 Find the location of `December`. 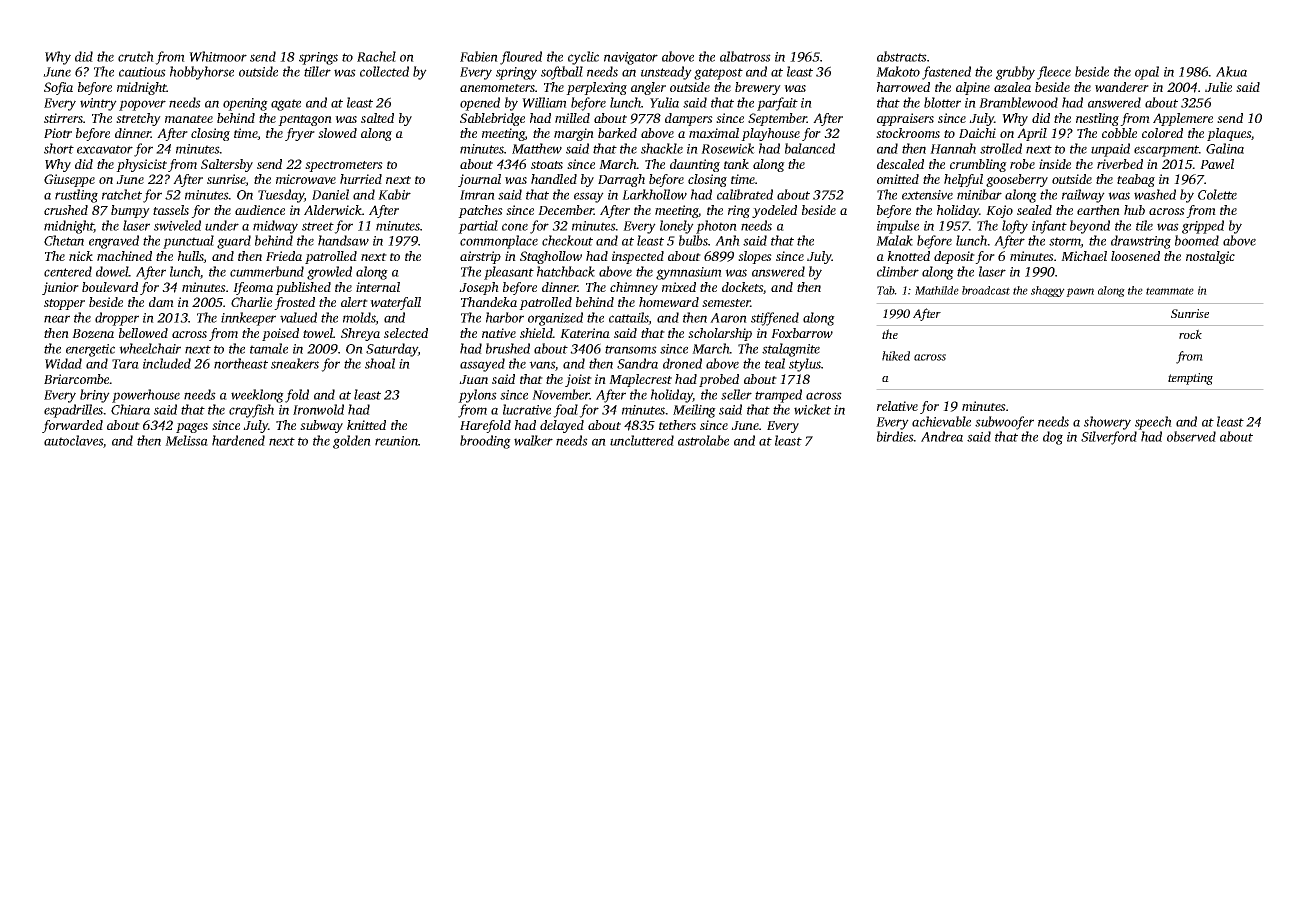

December is located at coordinates (566, 210).
